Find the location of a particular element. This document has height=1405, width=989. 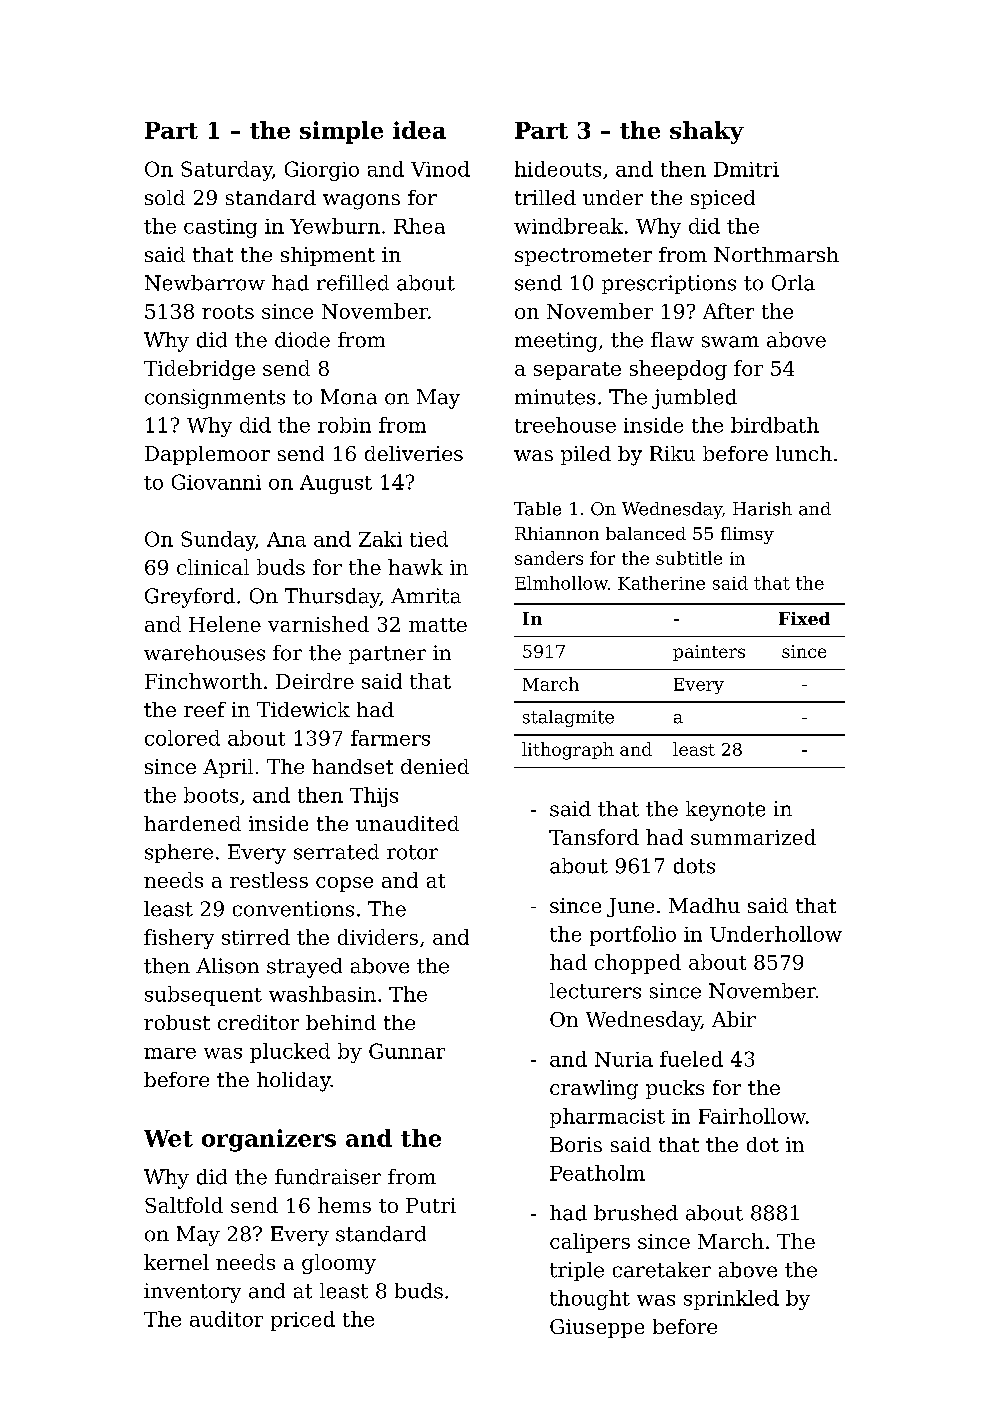

sold is located at coordinates (165, 197).
